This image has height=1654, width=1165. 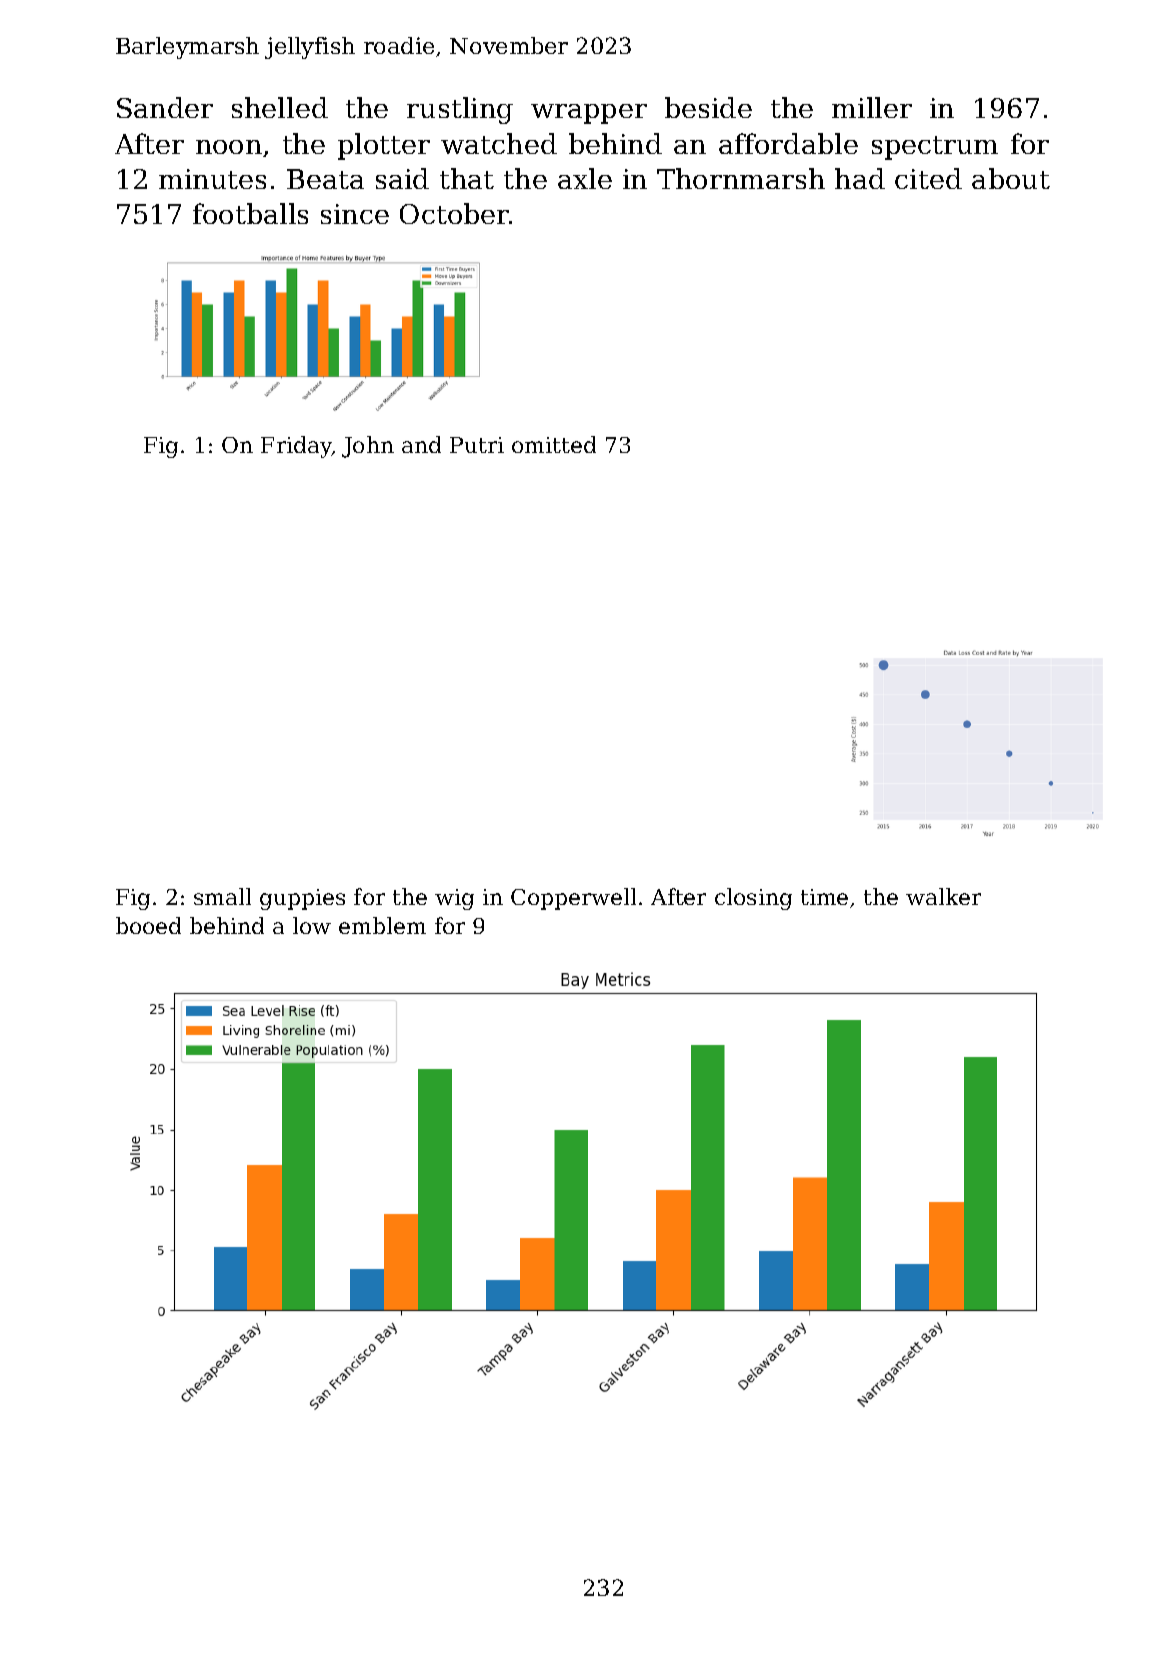 I want to click on walker, so click(x=943, y=896).
